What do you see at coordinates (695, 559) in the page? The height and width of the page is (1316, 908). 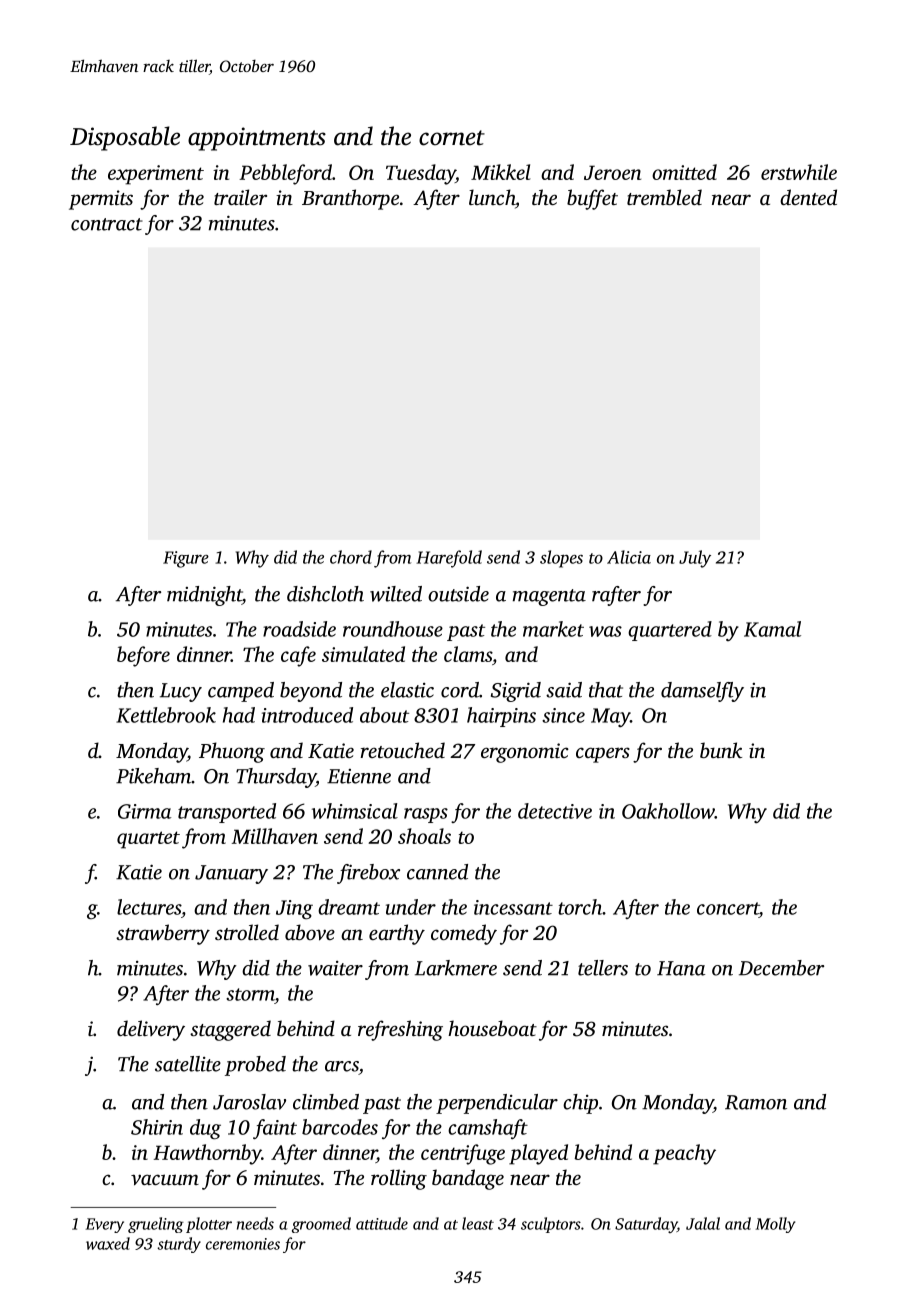 I see `July` at bounding box center [695, 559].
